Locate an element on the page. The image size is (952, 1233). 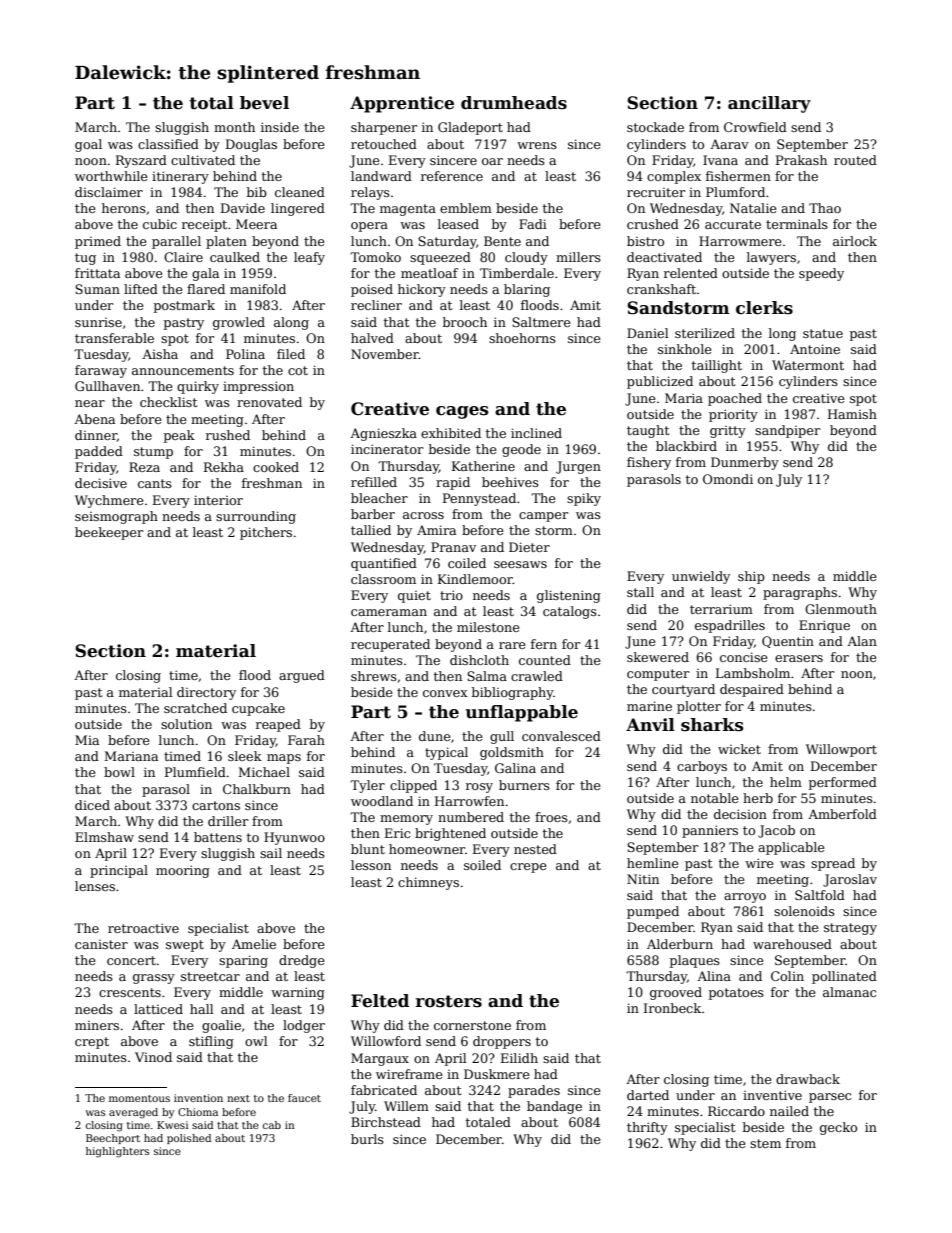
filed is located at coordinates (291, 354).
